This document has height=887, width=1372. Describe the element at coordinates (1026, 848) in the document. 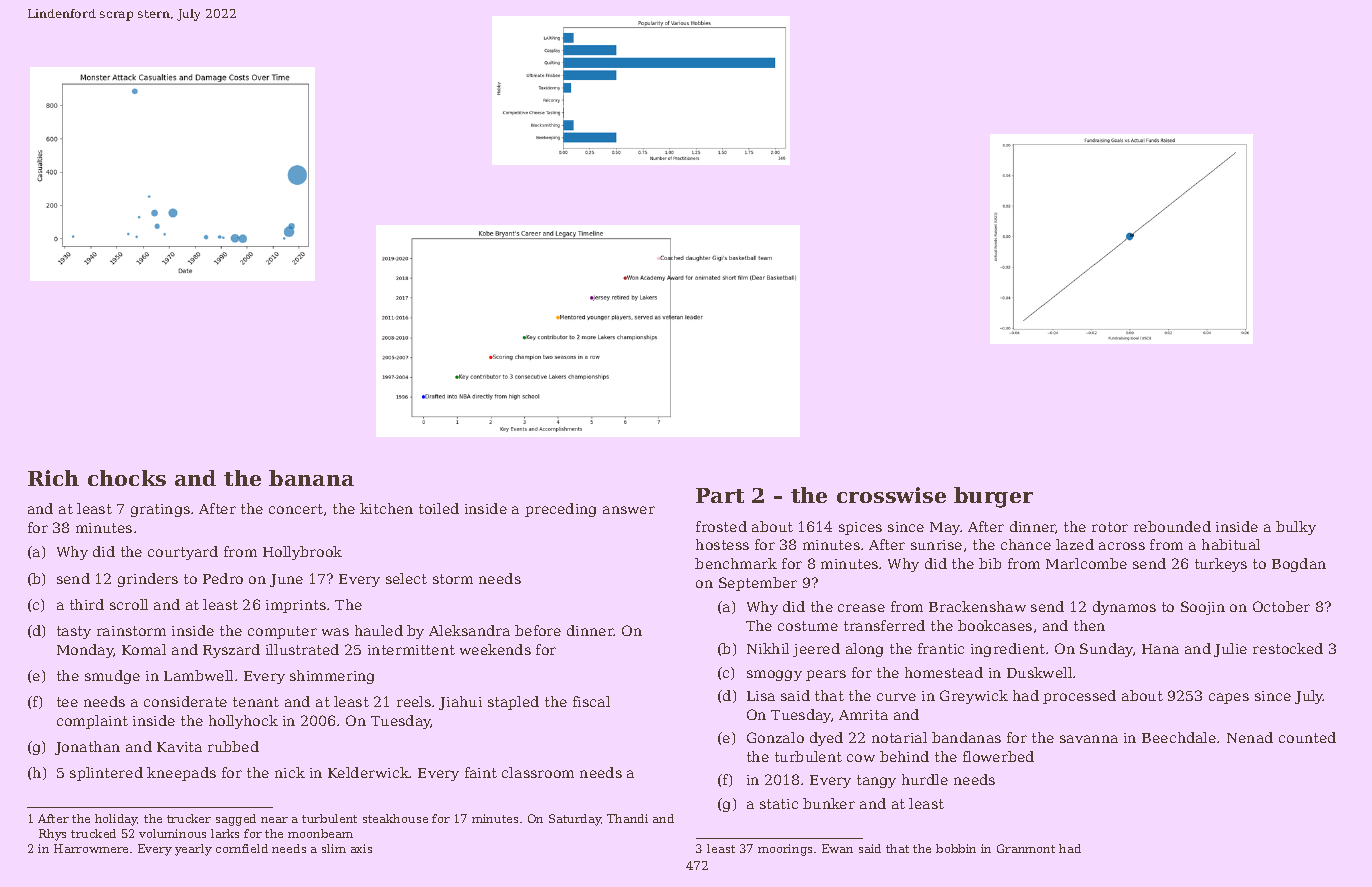

I see `Granmont` at that location.
